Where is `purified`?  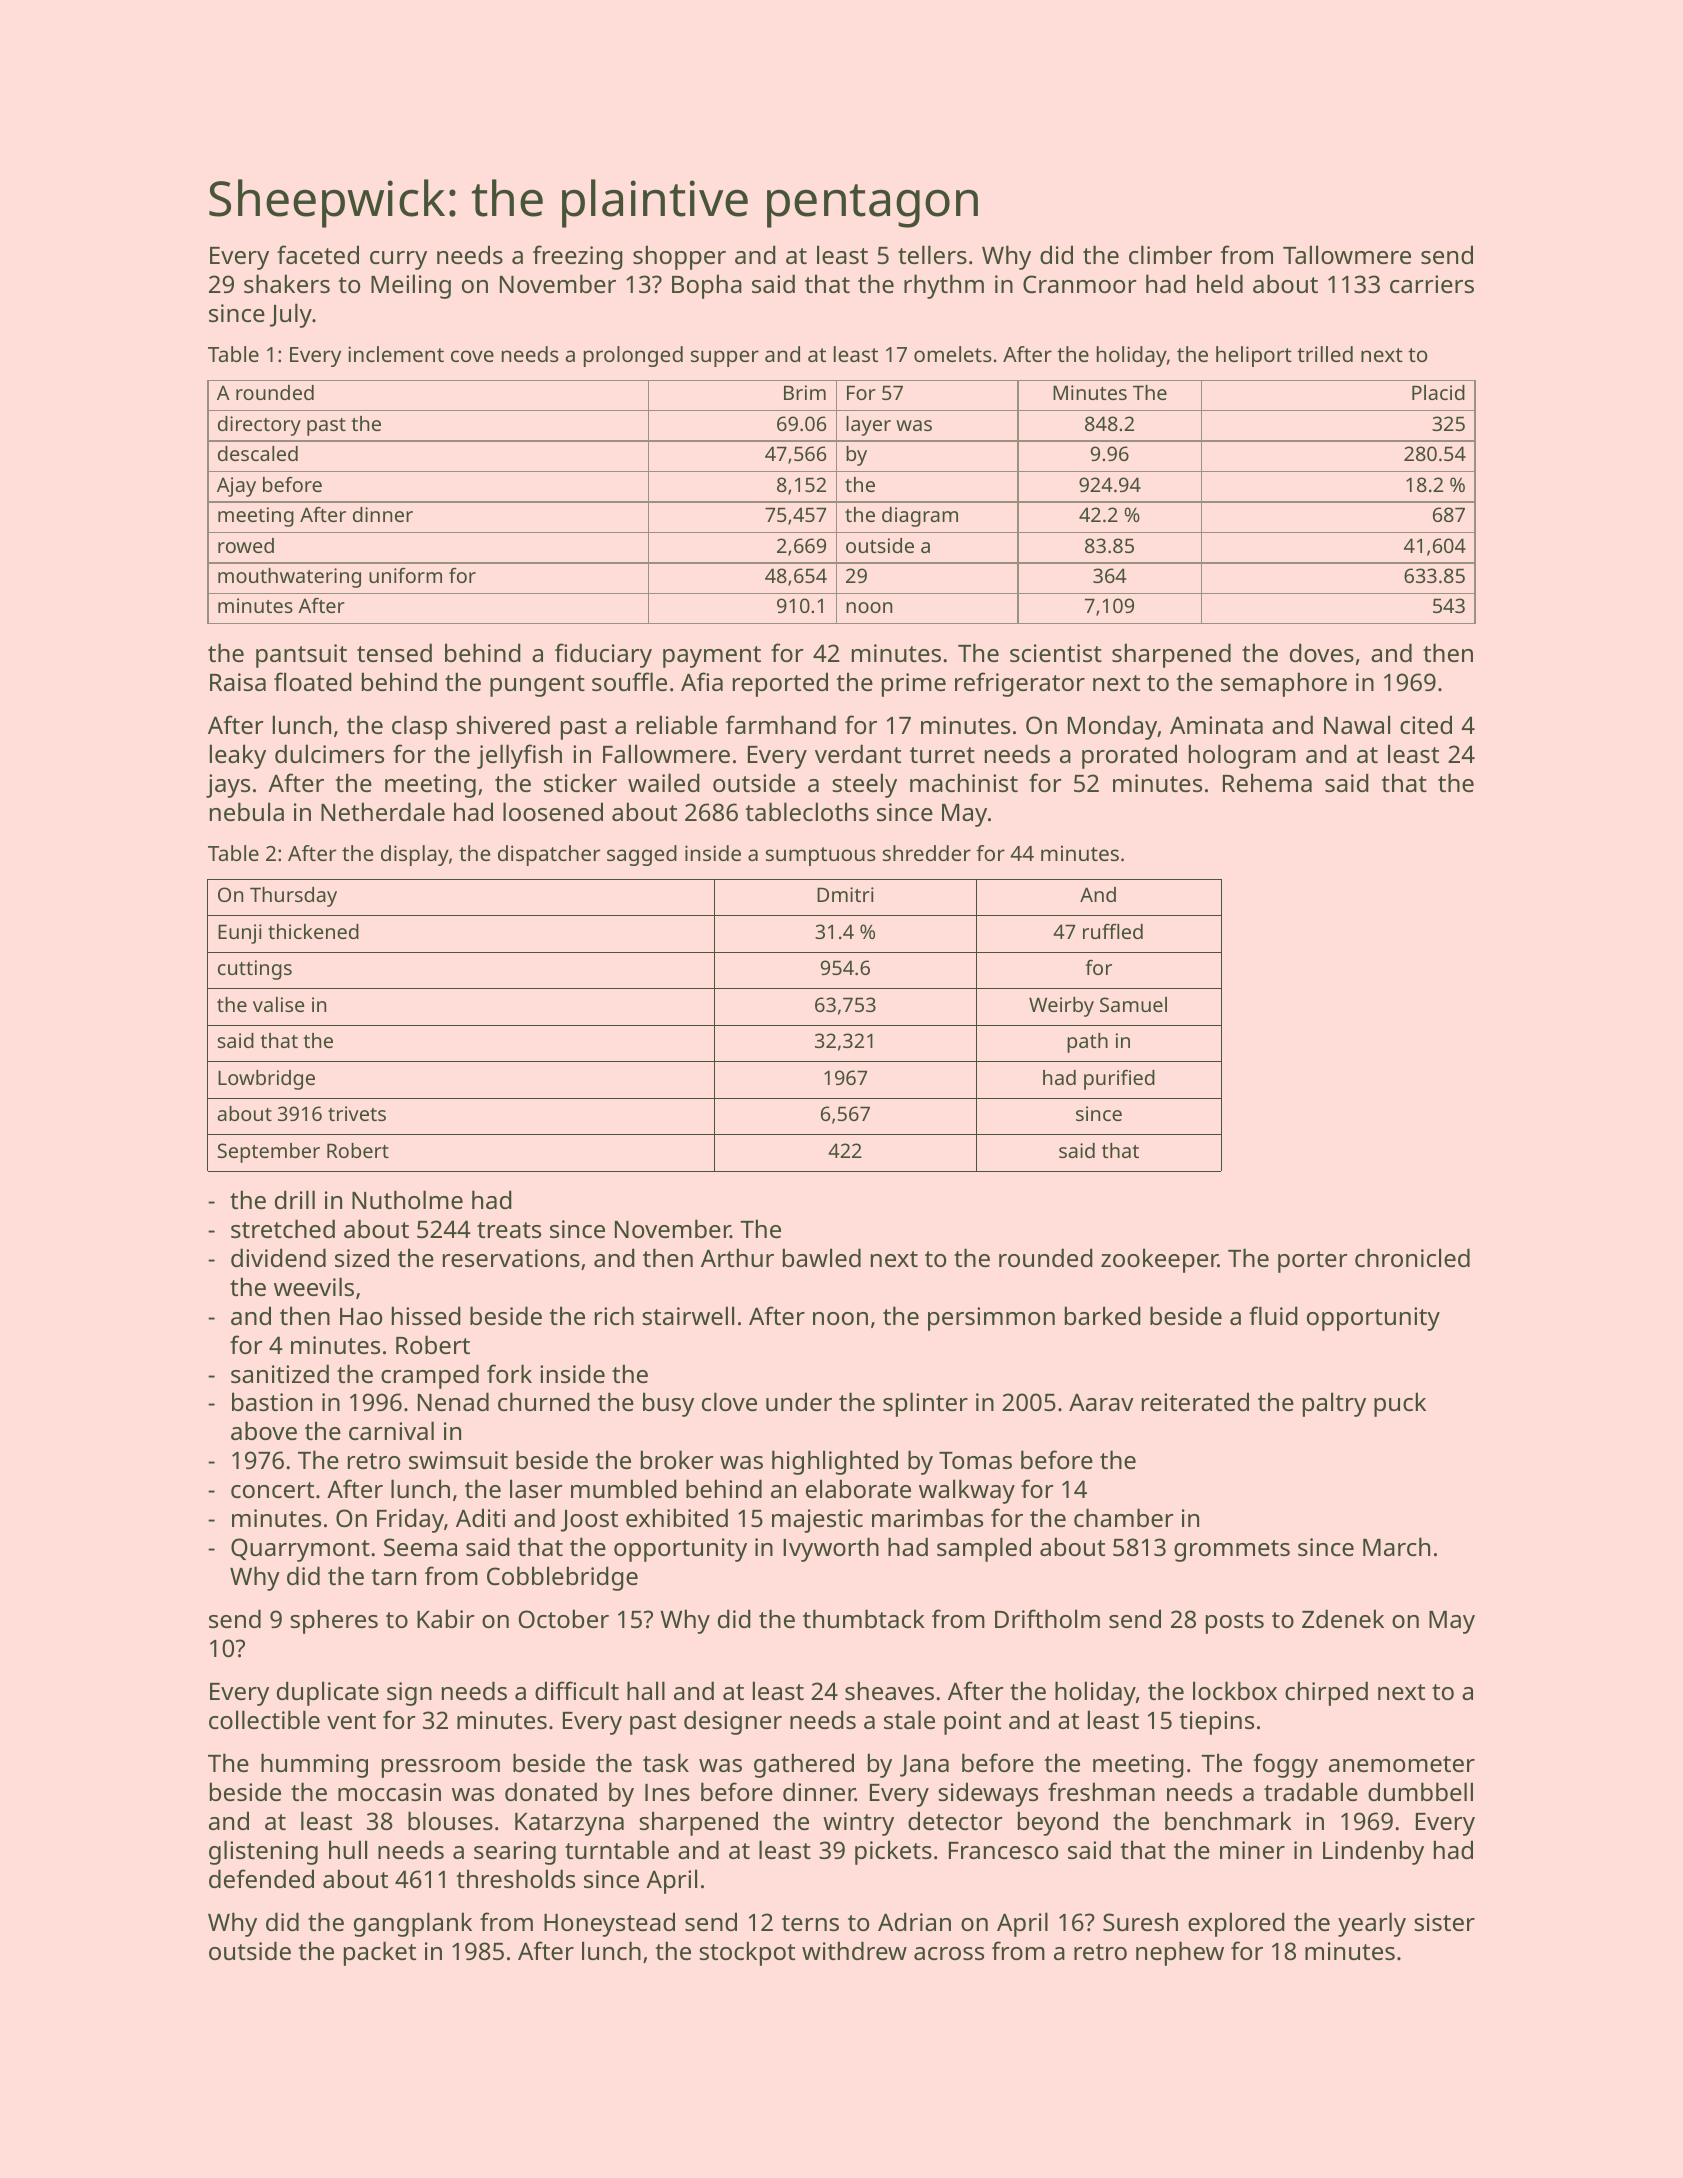
purified is located at coordinates (1119, 1080).
